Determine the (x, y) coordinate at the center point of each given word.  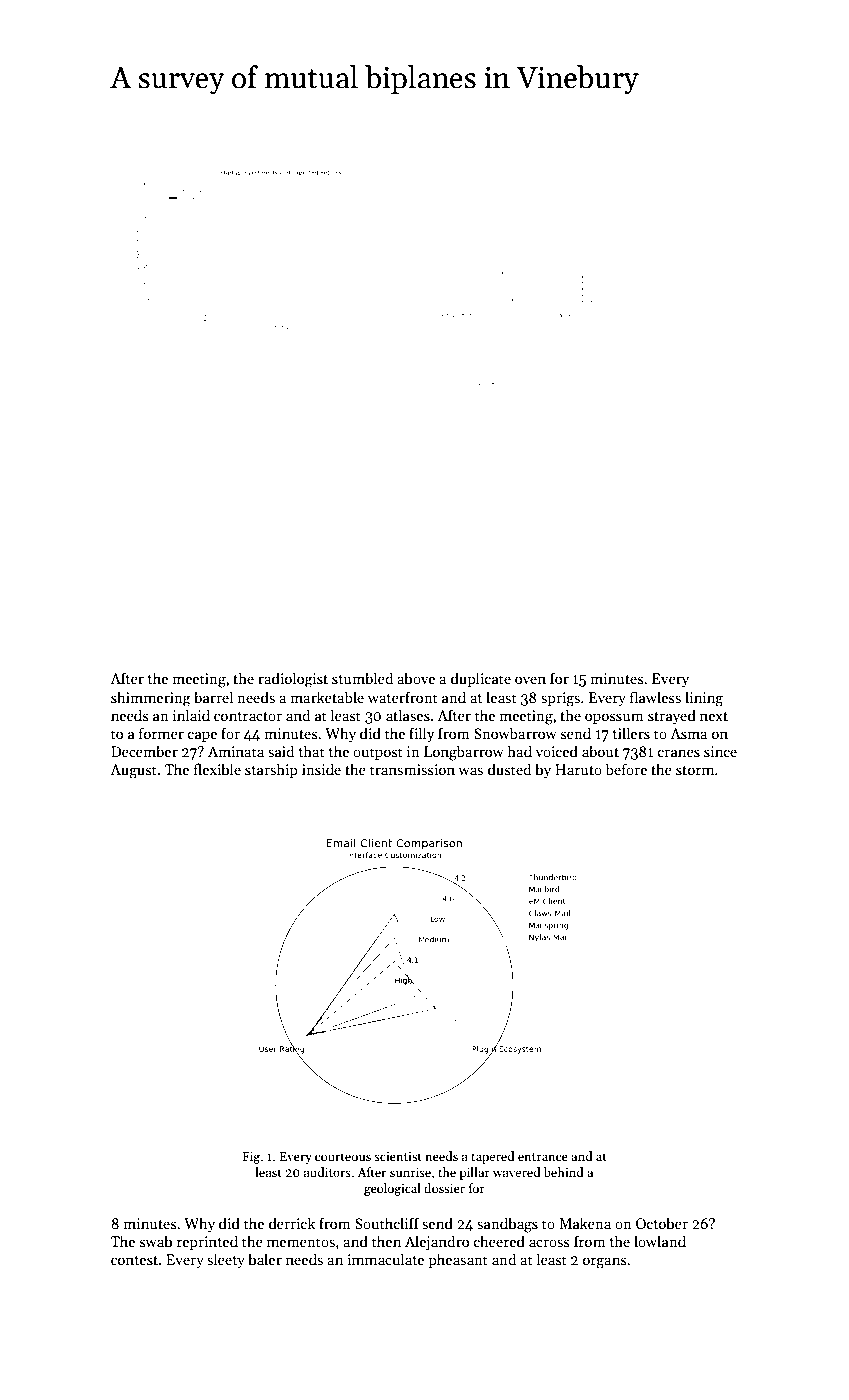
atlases (408, 715)
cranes (679, 753)
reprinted (207, 1242)
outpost (378, 754)
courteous (343, 1157)
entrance (543, 1157)
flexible (217, 769)
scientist (398, 1156)
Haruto (578, 769)
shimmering (151, 699)
